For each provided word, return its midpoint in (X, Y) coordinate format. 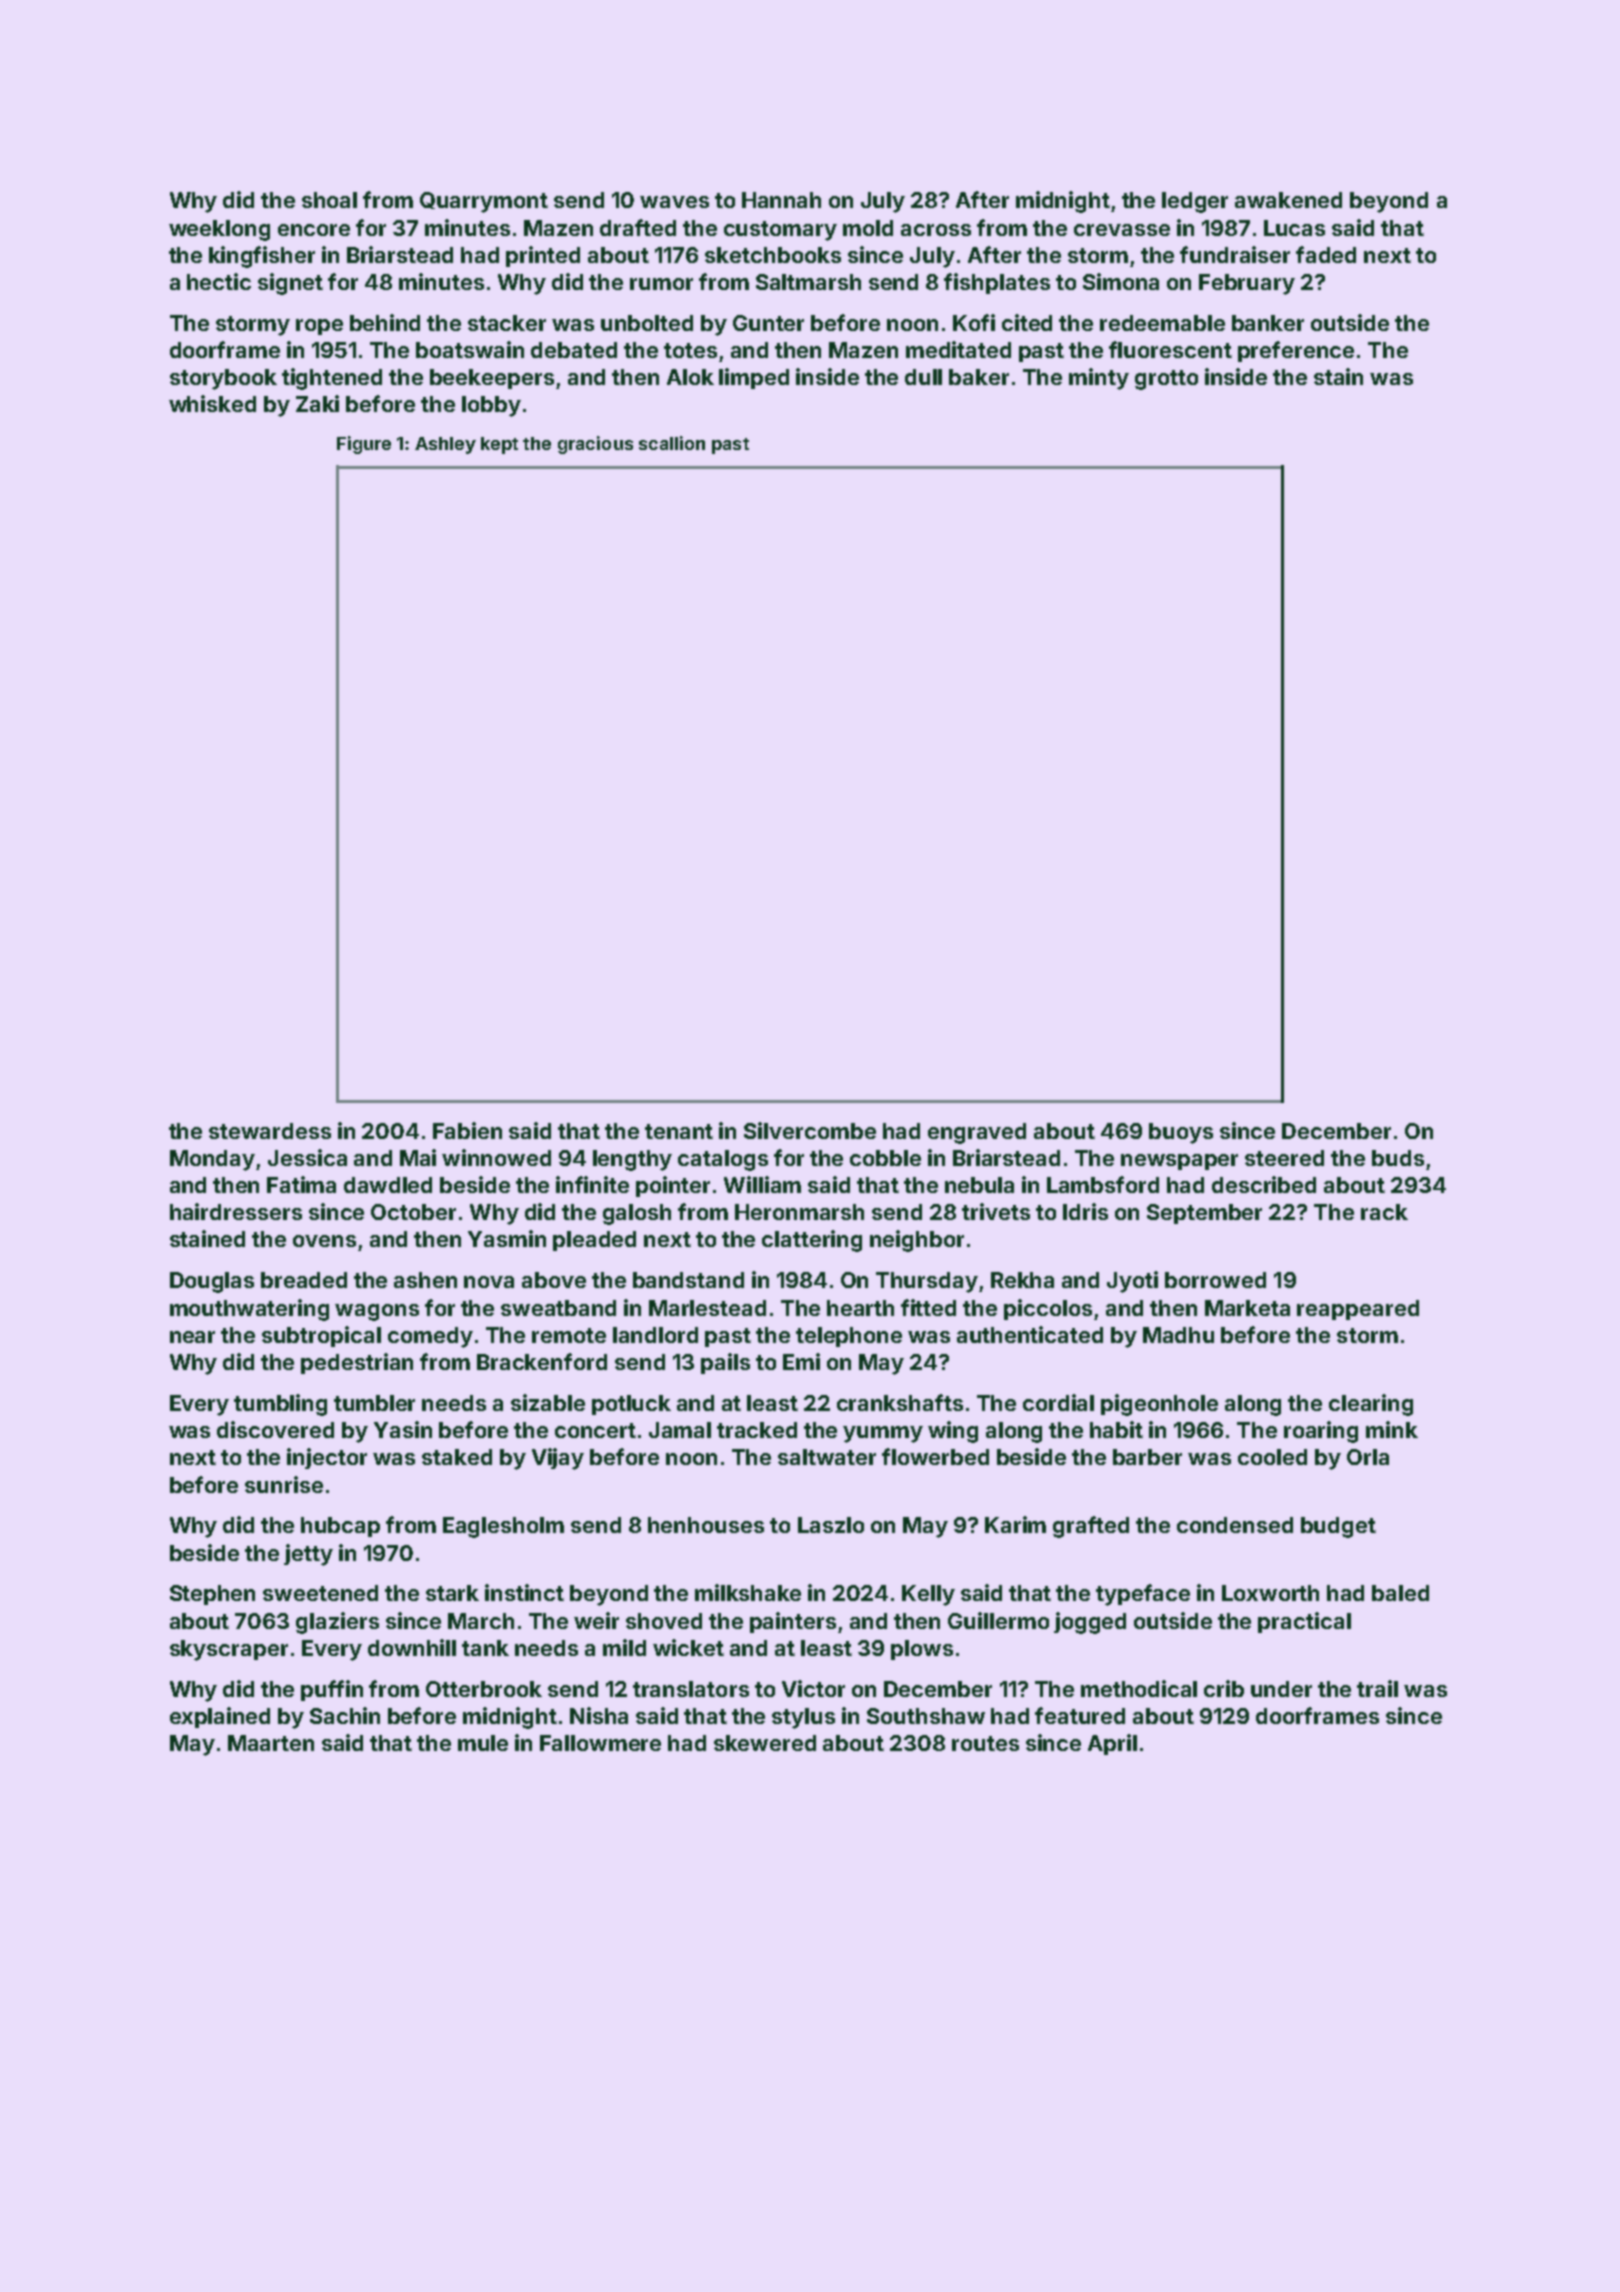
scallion (672, 443)
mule (483, 1743)
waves (674, 202)
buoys (1181, 1133)
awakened (1288, 200)
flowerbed (935, 1456)
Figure (364, 445)
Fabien (467, 1130)
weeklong (219, 230)
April (1112, 1744)
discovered (275, 1429)
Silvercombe (810, 1130)
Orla (1368, 1457)
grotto (1166, 380)
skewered (765, 1743)
